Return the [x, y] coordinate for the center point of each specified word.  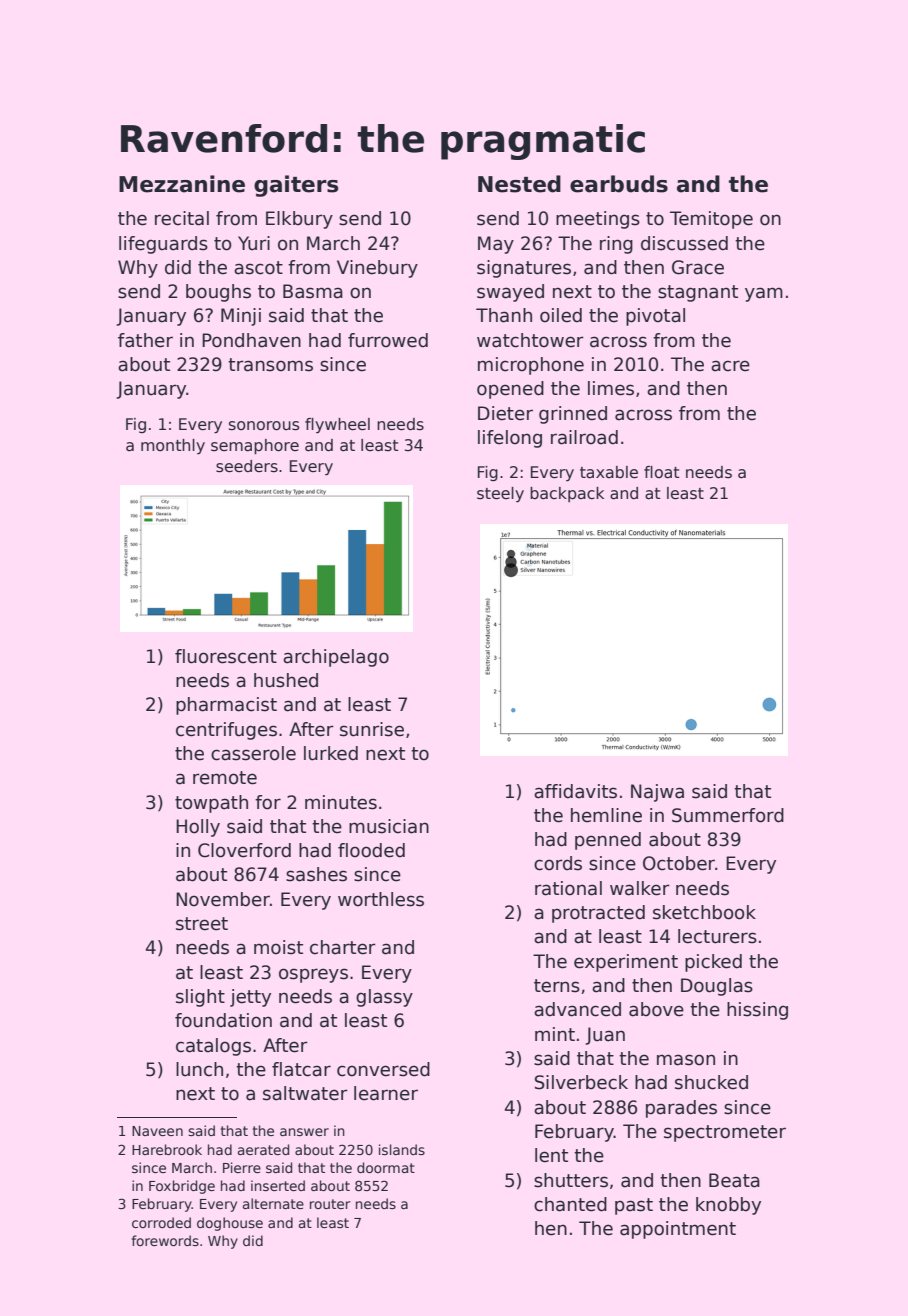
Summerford [728, 815]
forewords [165, 1240]
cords [558, 863]
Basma [313, 291]
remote [225, 778]
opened [510, 390]
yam [764, 294]
